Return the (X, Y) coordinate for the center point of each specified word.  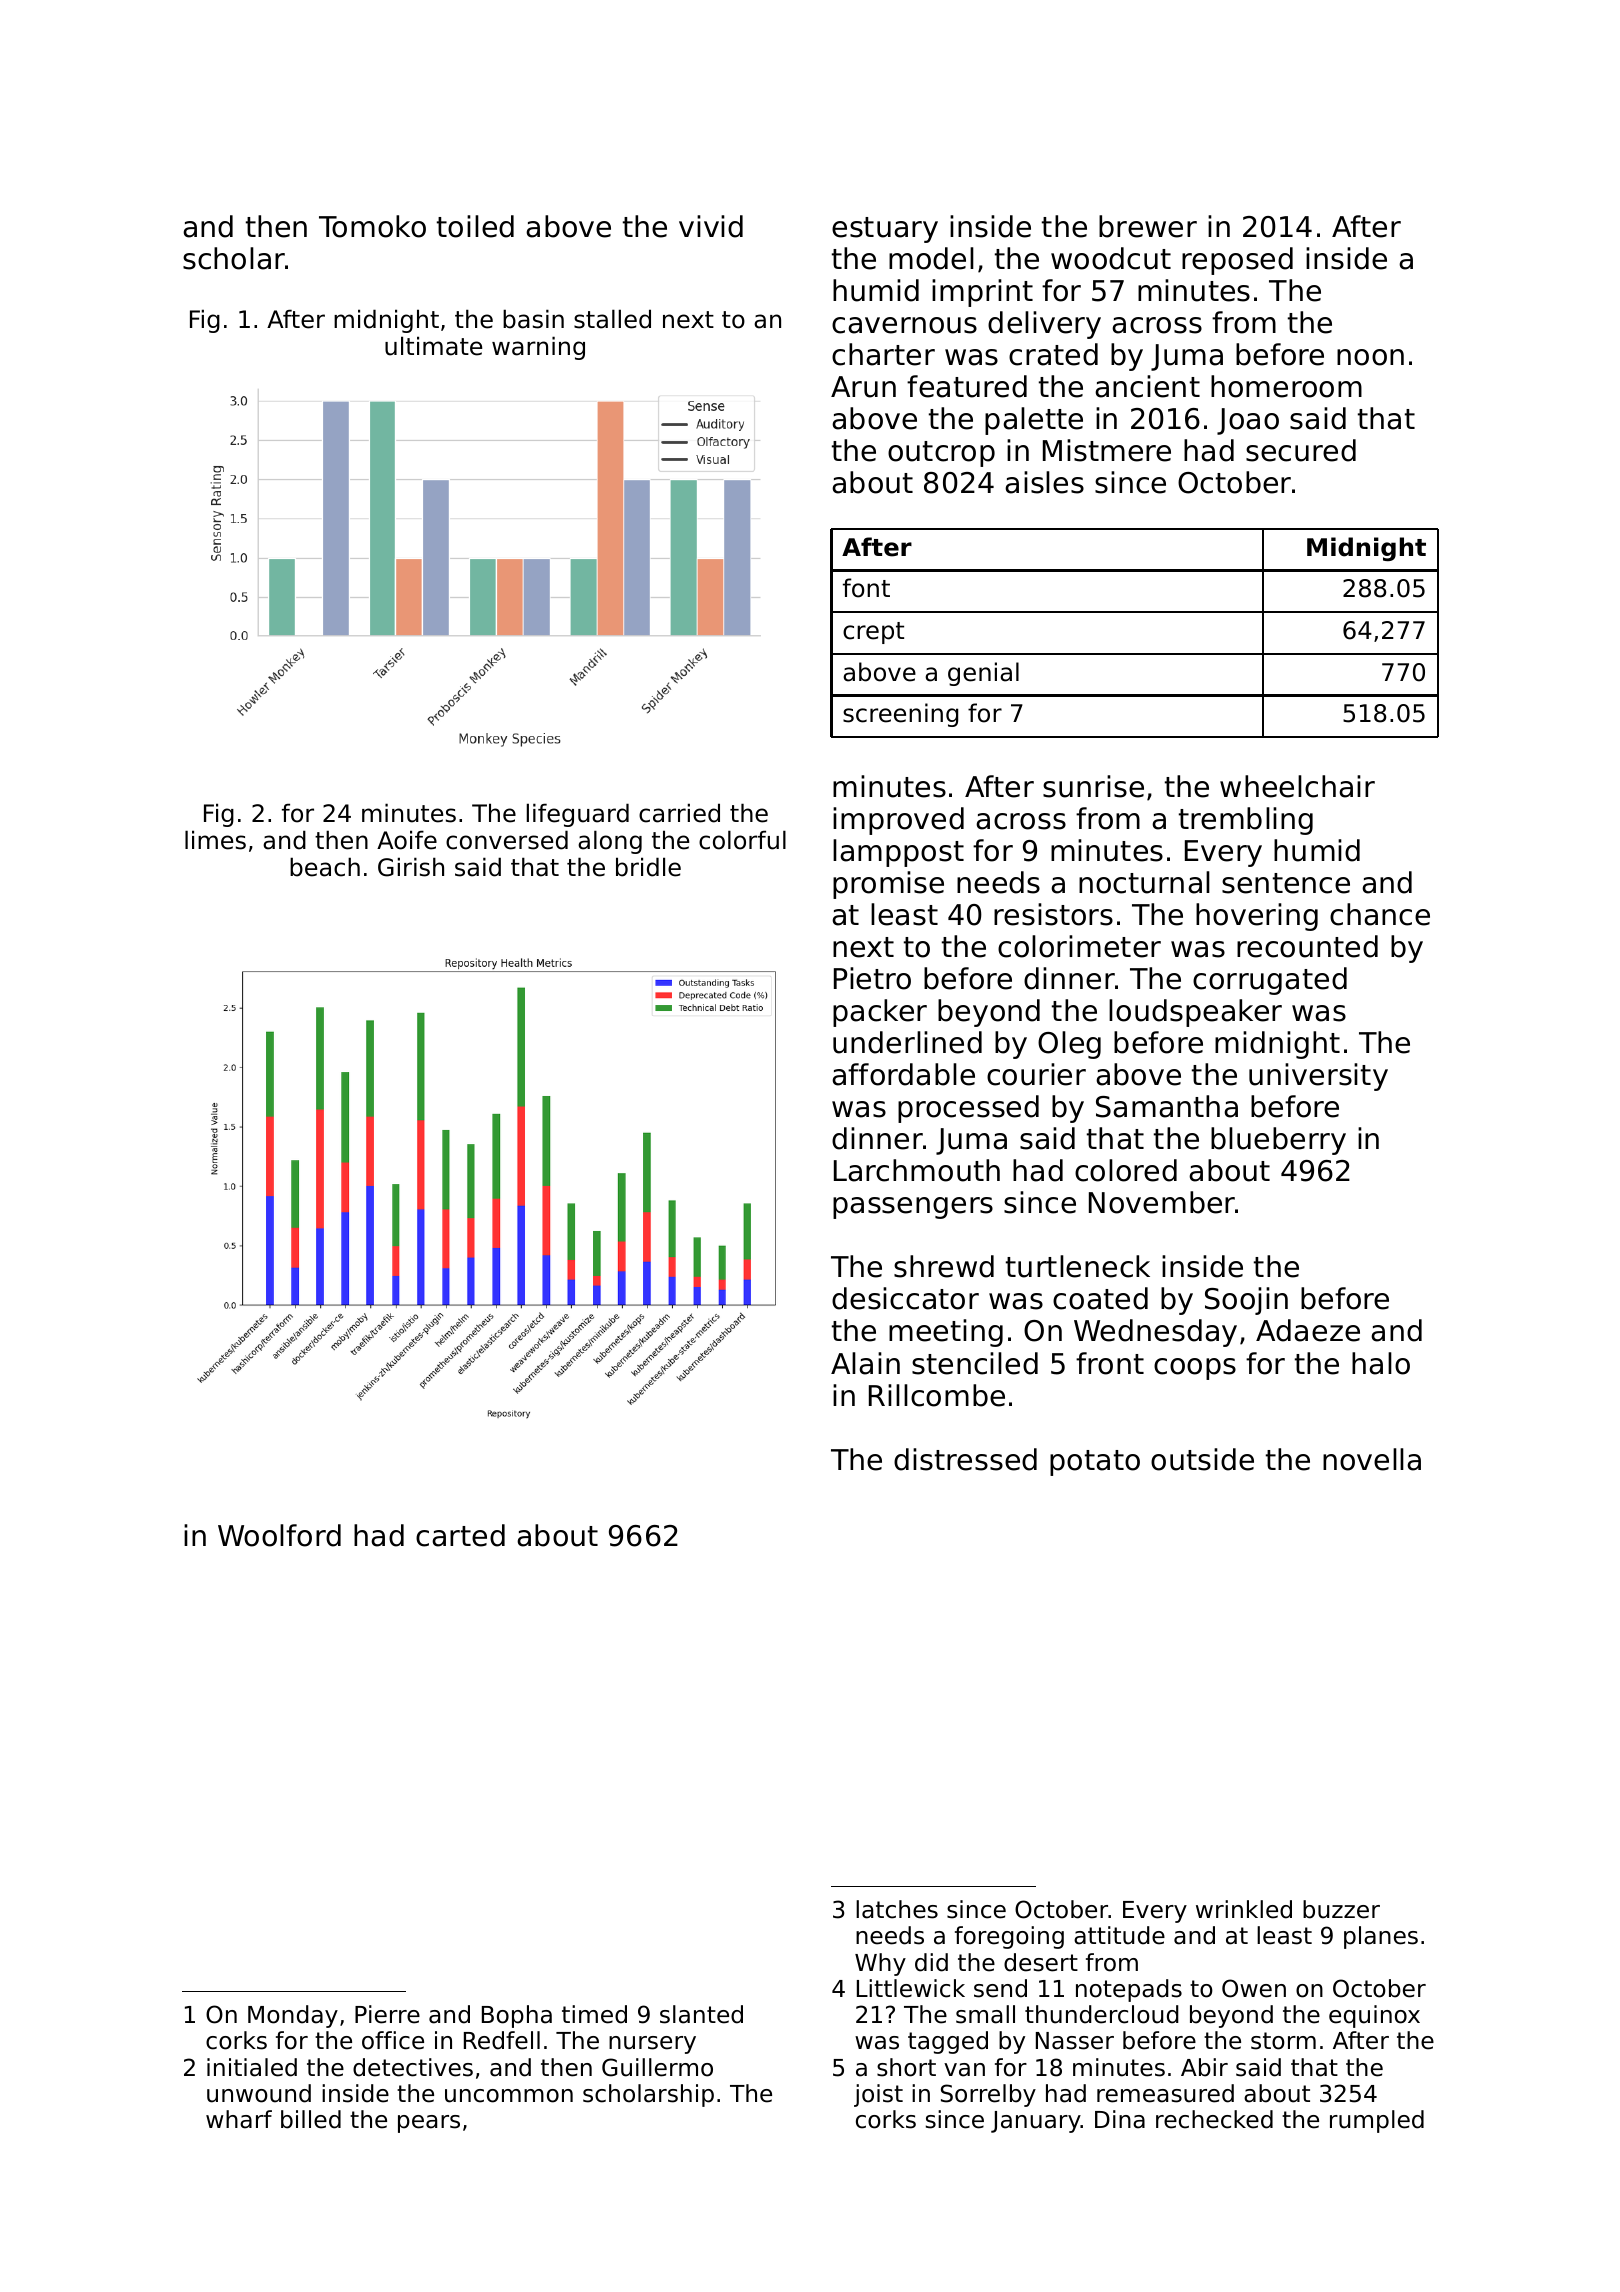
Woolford (279, 1535)
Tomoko (372, 226)
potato (1095, 1463)
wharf (239, 2119)
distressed (965, 1459)
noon (1370, 357)
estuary (885, 230)
